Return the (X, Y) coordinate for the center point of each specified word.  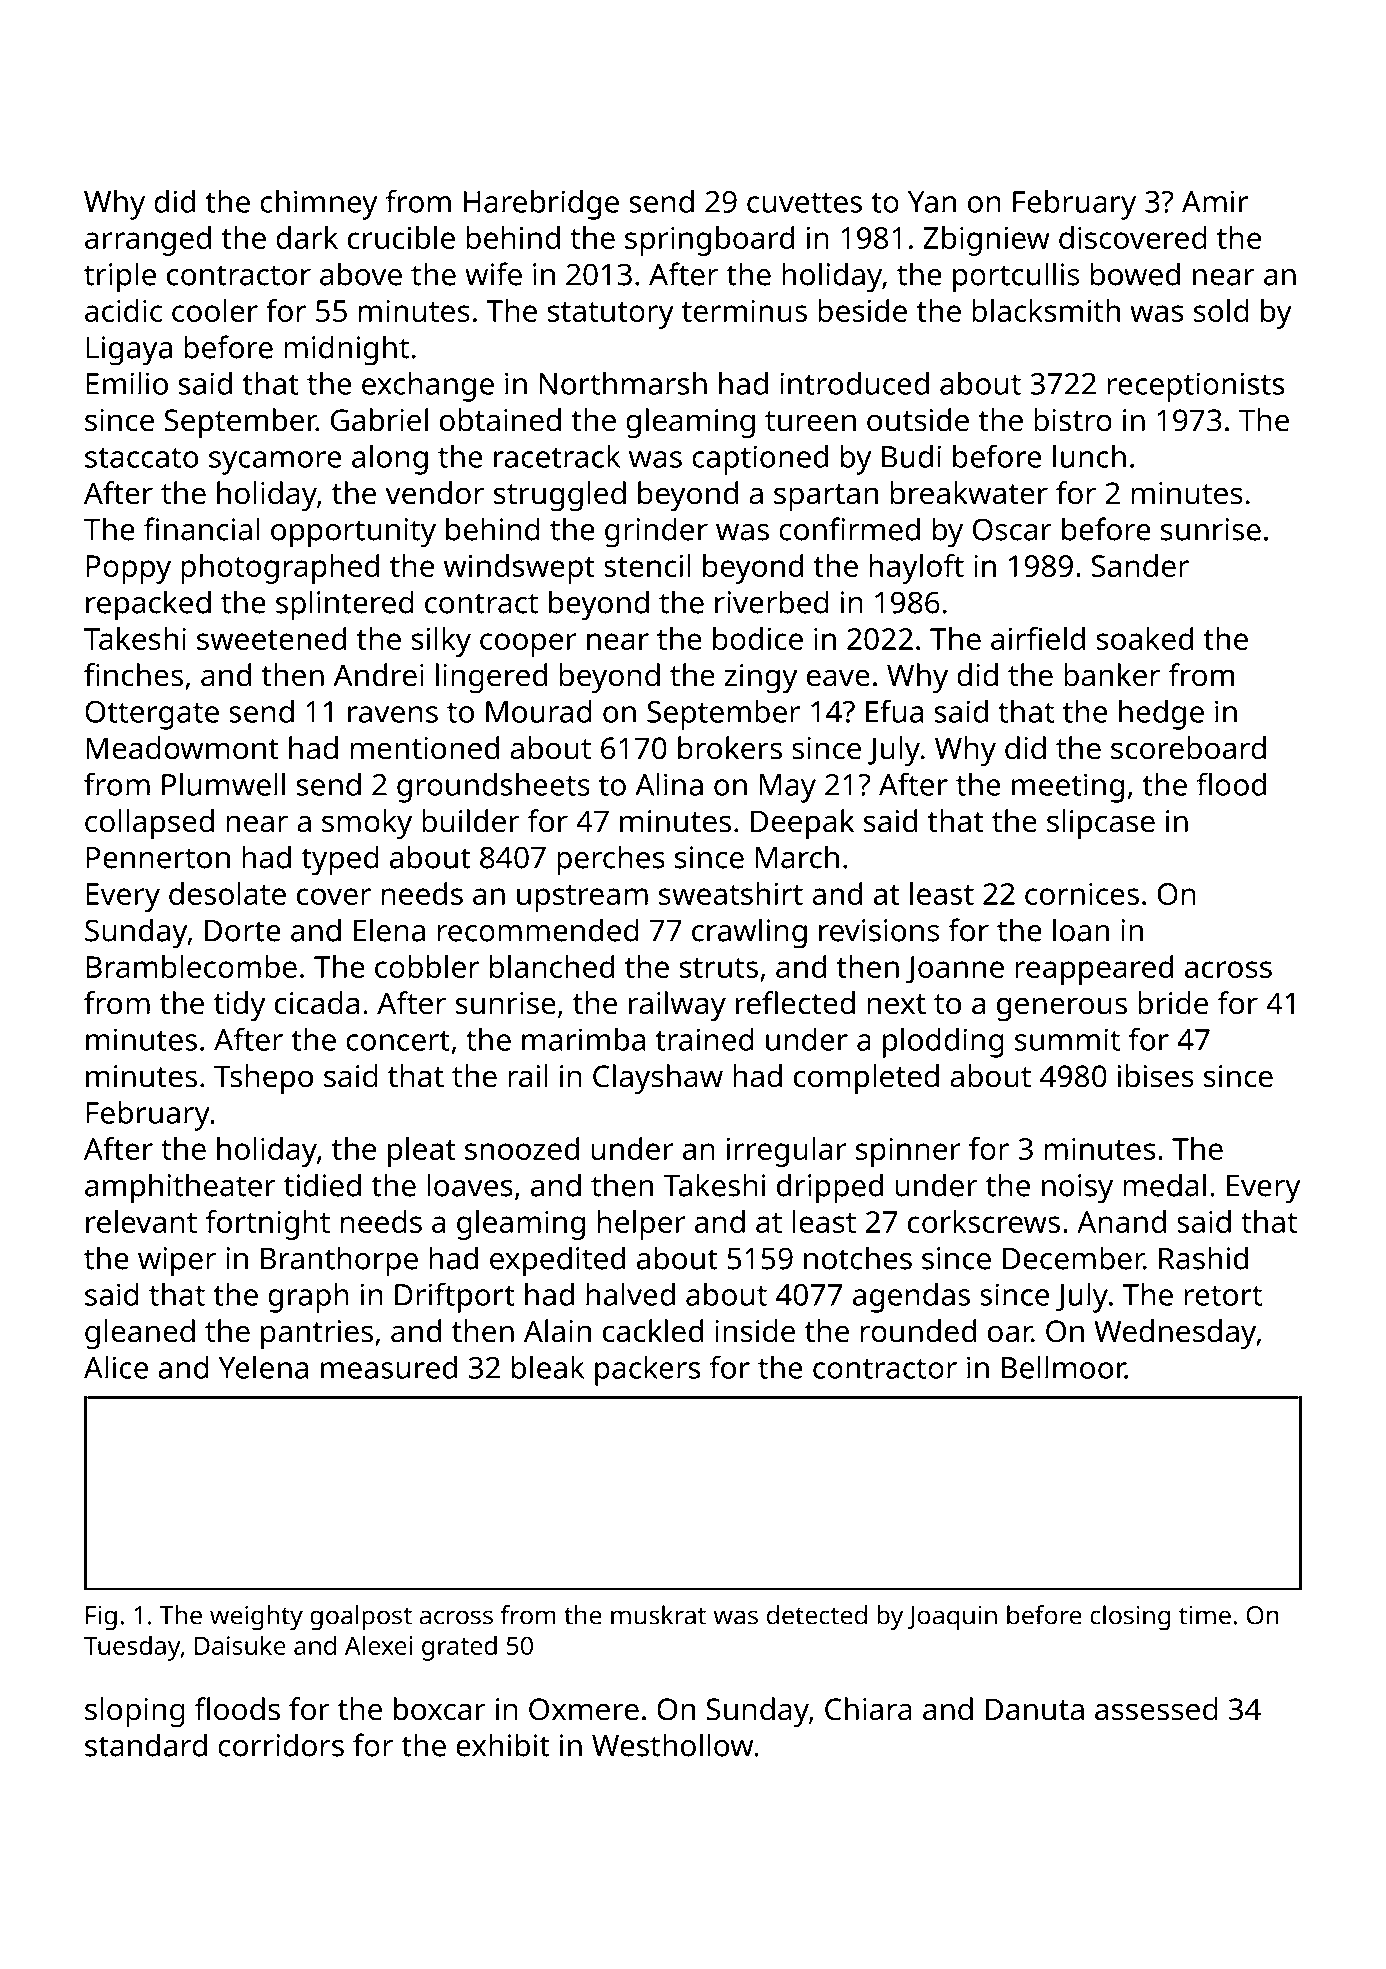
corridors (281, 1745)
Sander (1140, 565)
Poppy (128, 569)
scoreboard (1188, 748)
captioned (760, 460)
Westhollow (672, 1745)
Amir (1215, 201)
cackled (653, 1331)
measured (389, 1367)
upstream (582, 898)
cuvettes (804, 203)
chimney (318, 205)
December (1073, 1258)
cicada (317, 1003)
